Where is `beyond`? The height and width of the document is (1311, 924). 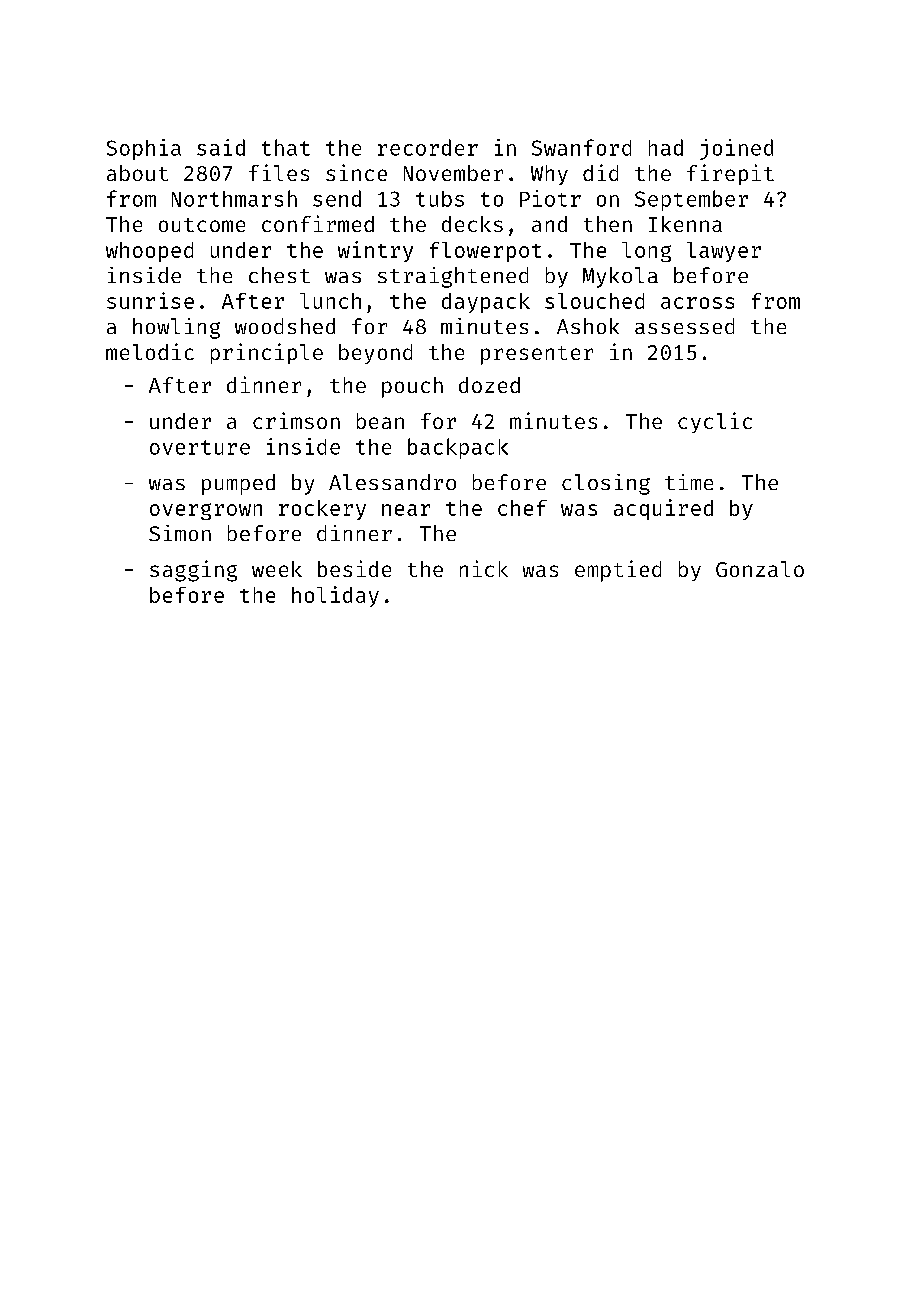
beyond is located at coordinates (375, 354).
